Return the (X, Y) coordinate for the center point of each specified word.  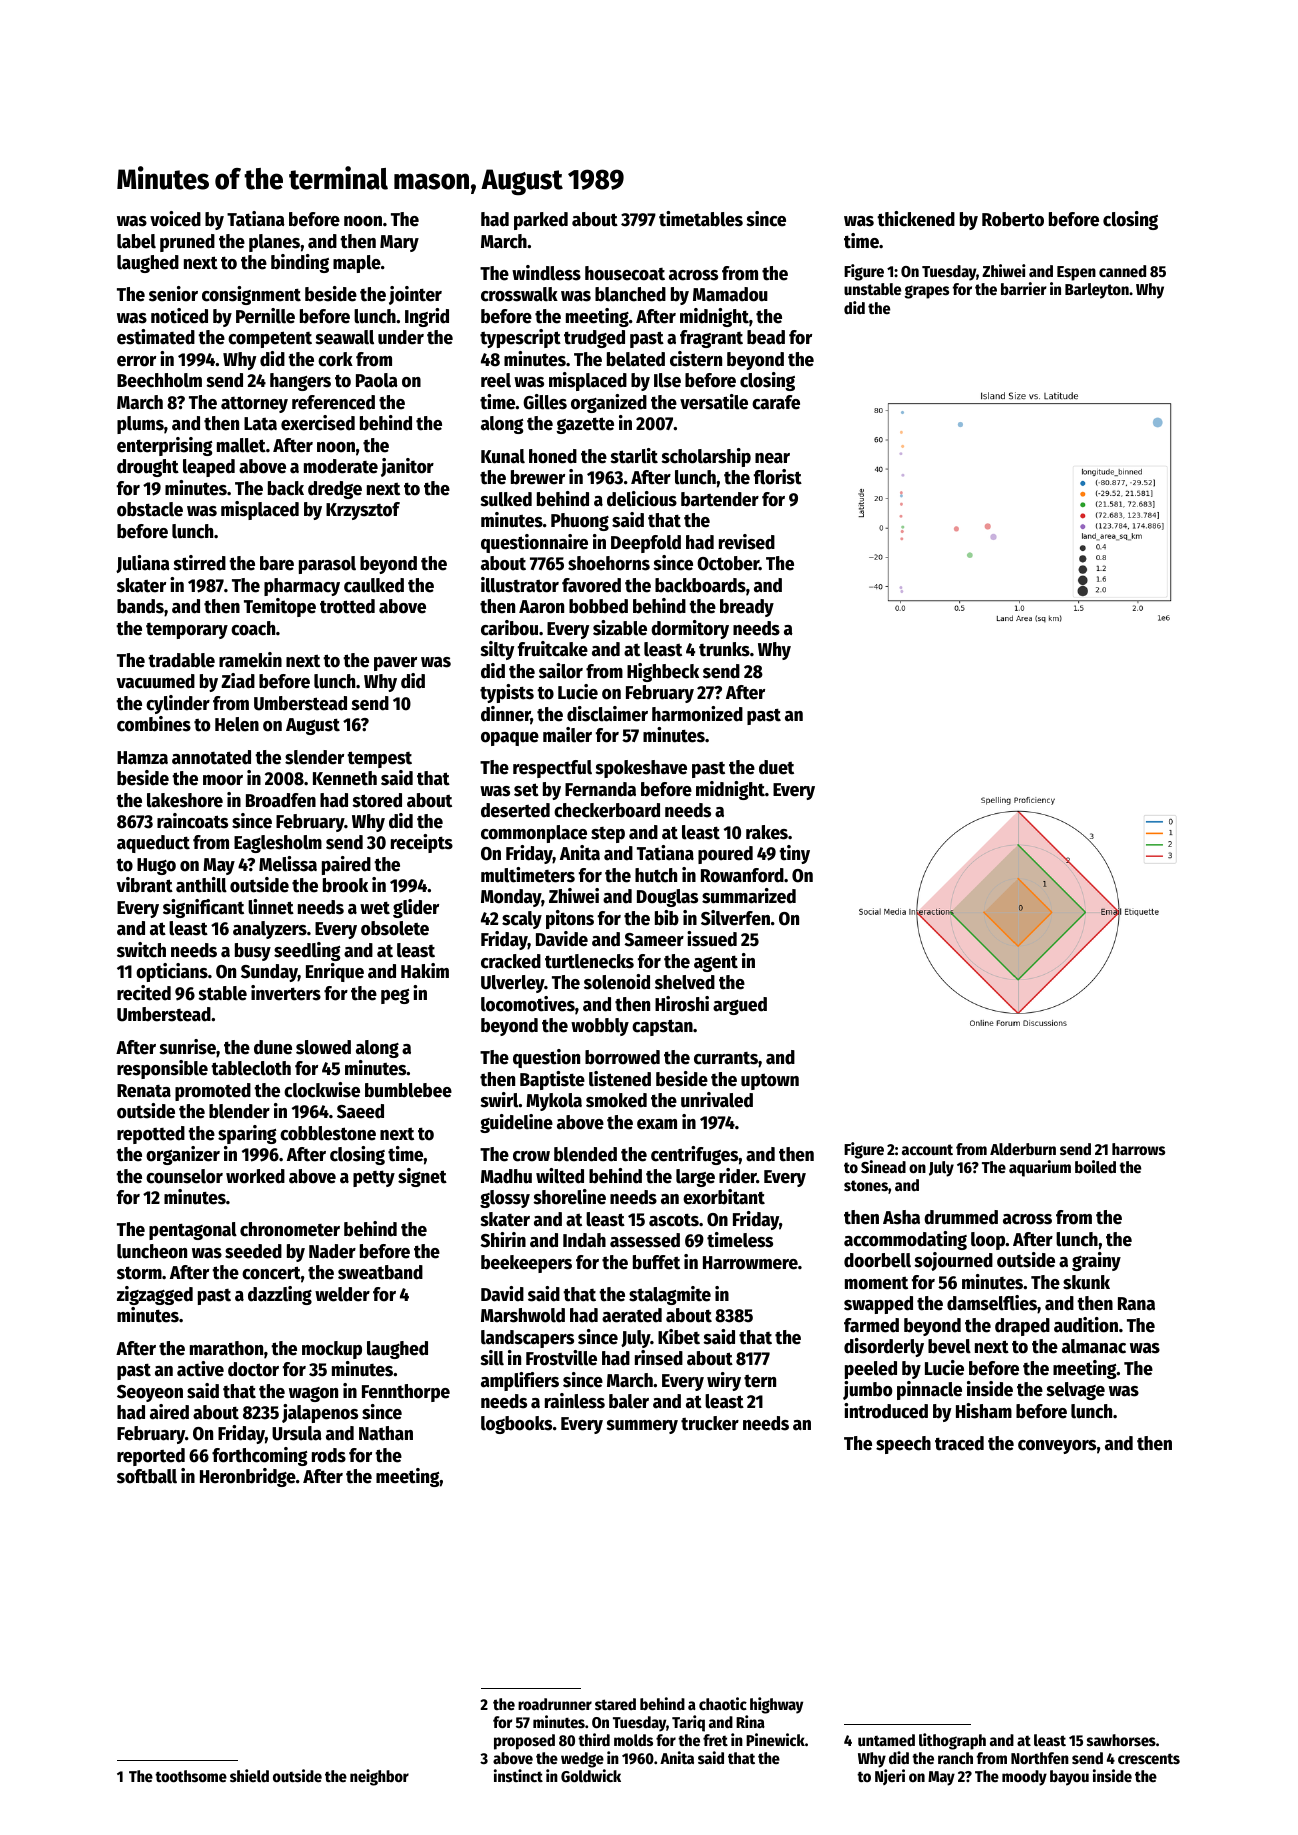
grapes (927, 292)
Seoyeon (150, 1393)
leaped (209, 468)
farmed (871, 1325)
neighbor (379, 1777)
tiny (794, 854)
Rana (1136, 1304)
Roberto (1013, 219)
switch (141, 950)
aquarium (1040, 1168)
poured (725, 855)
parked (541, 221)
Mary (399, 243)
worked (255, 1176)
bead (766, 337)
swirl (499, 1100)
